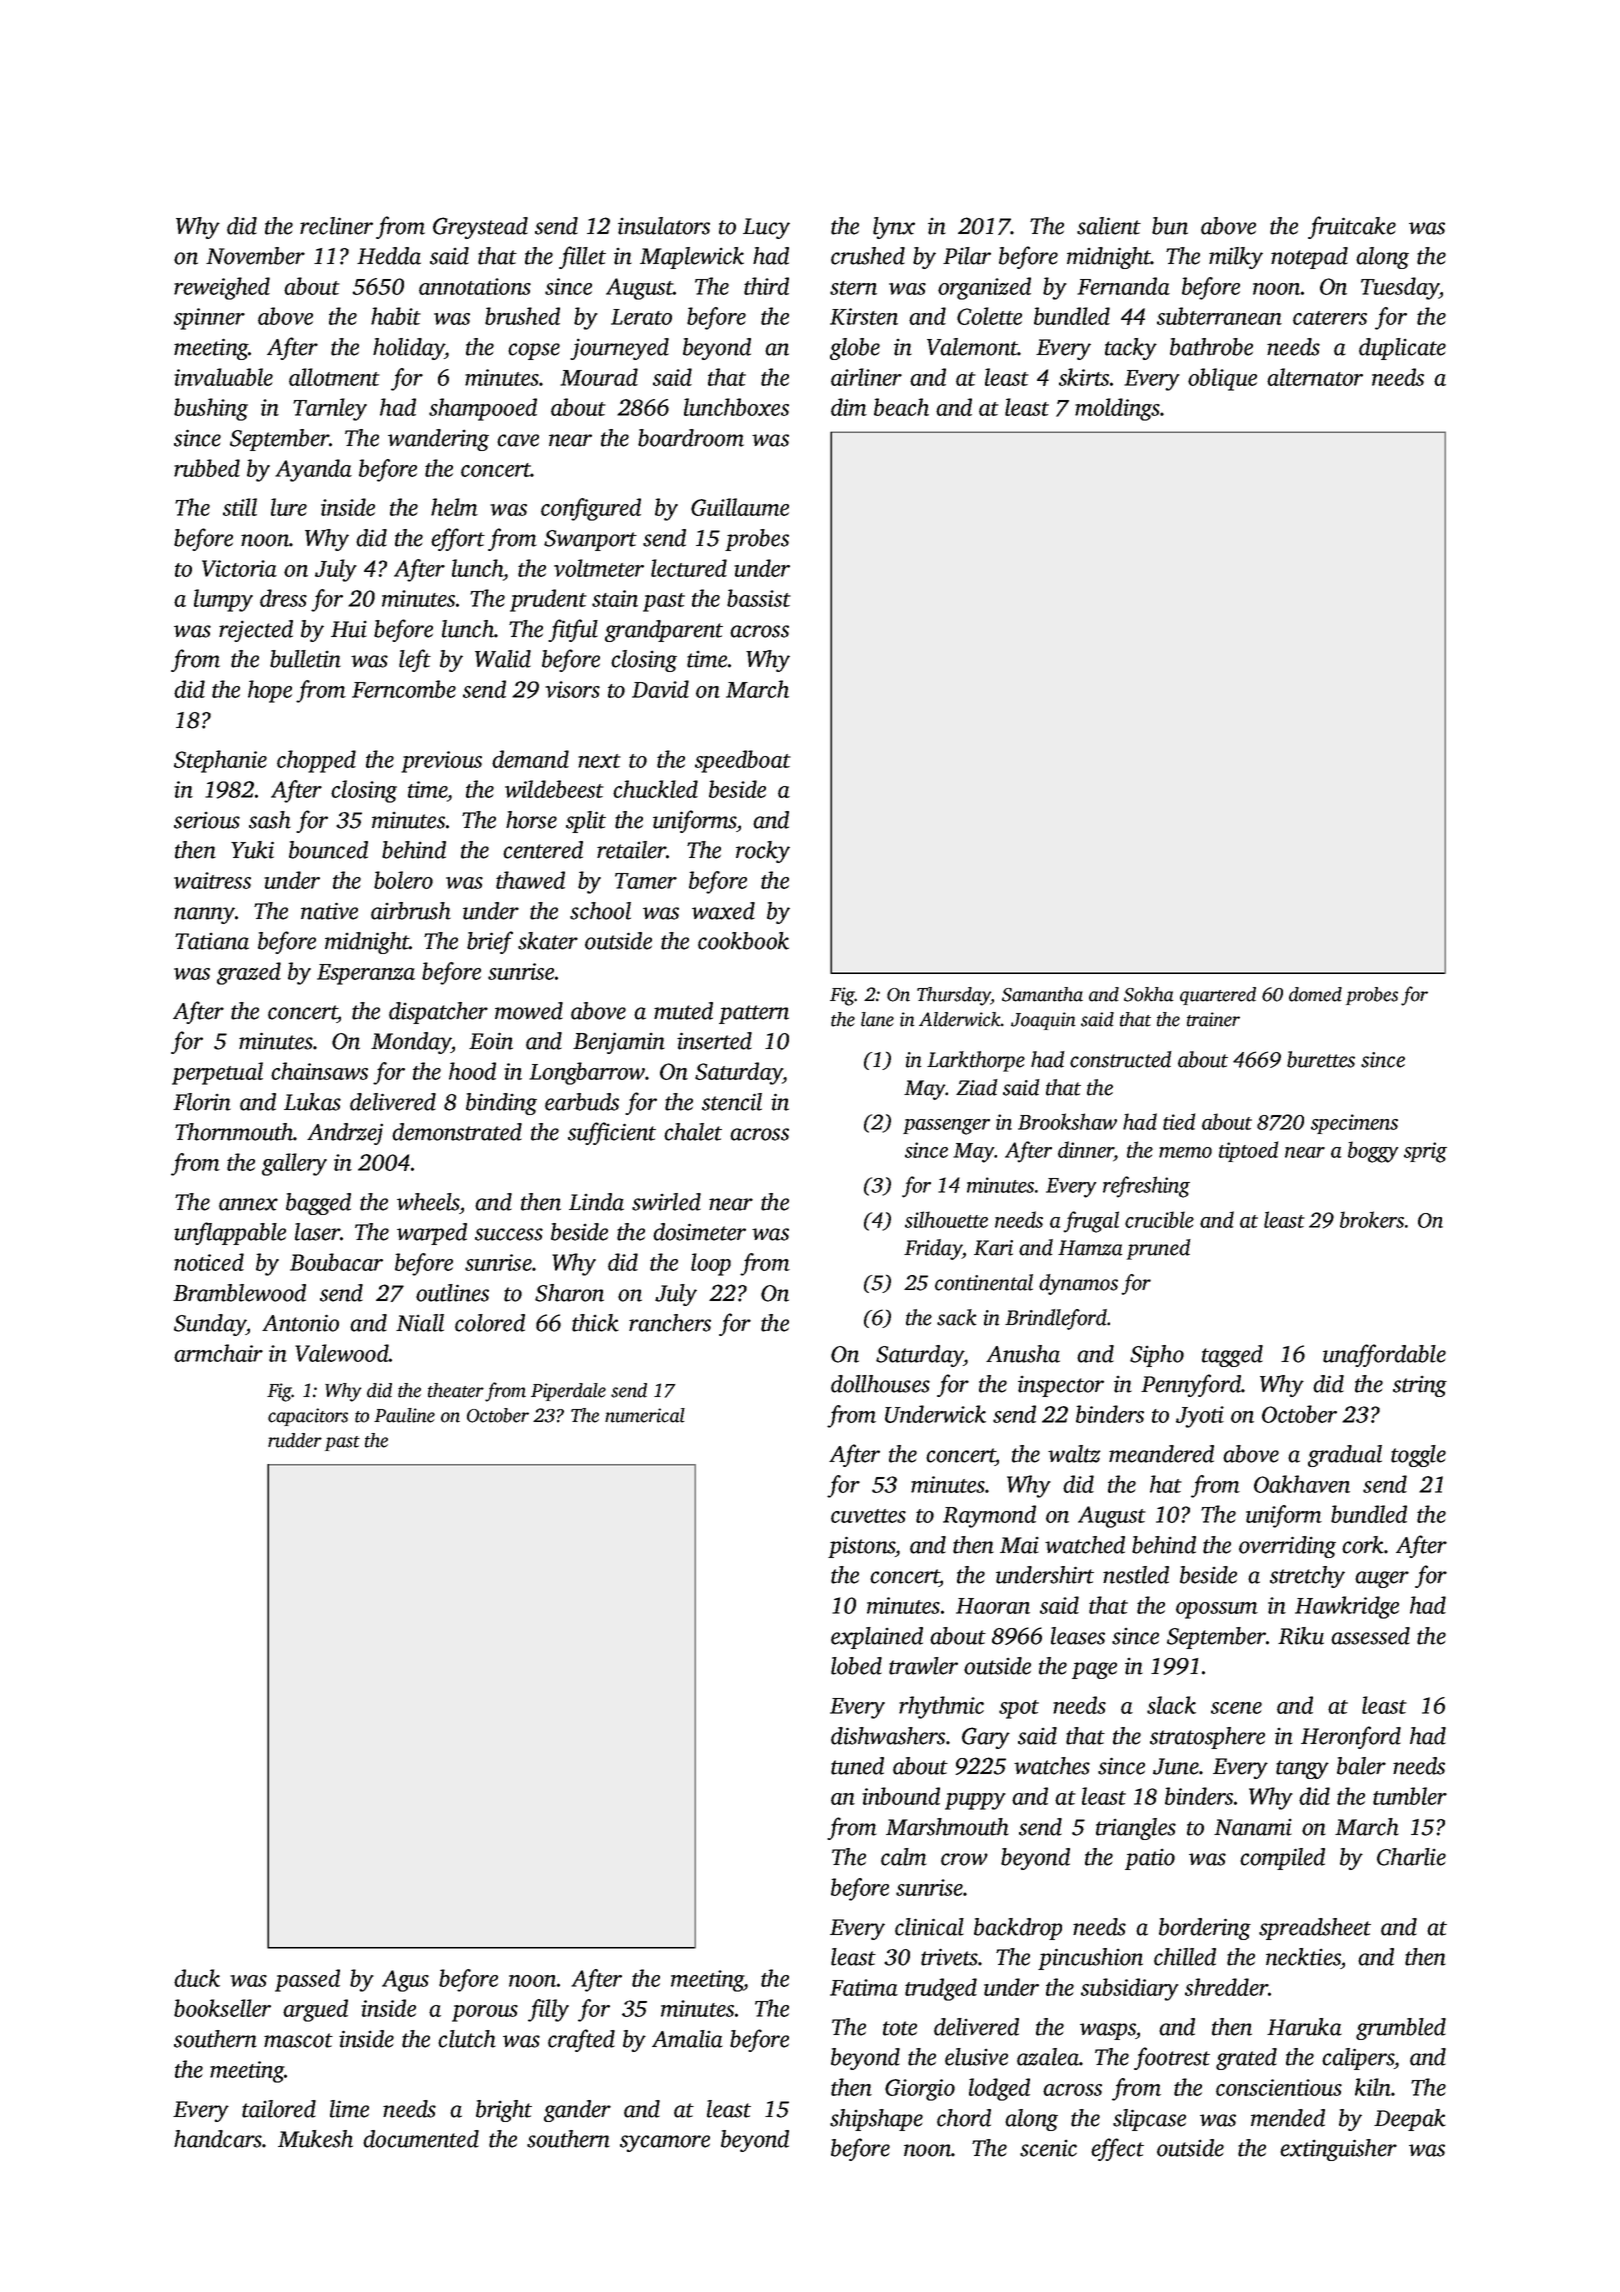  Describe the element at coordinates (457, 1132) in the screenshot. I see `demonstrated` at that location.
